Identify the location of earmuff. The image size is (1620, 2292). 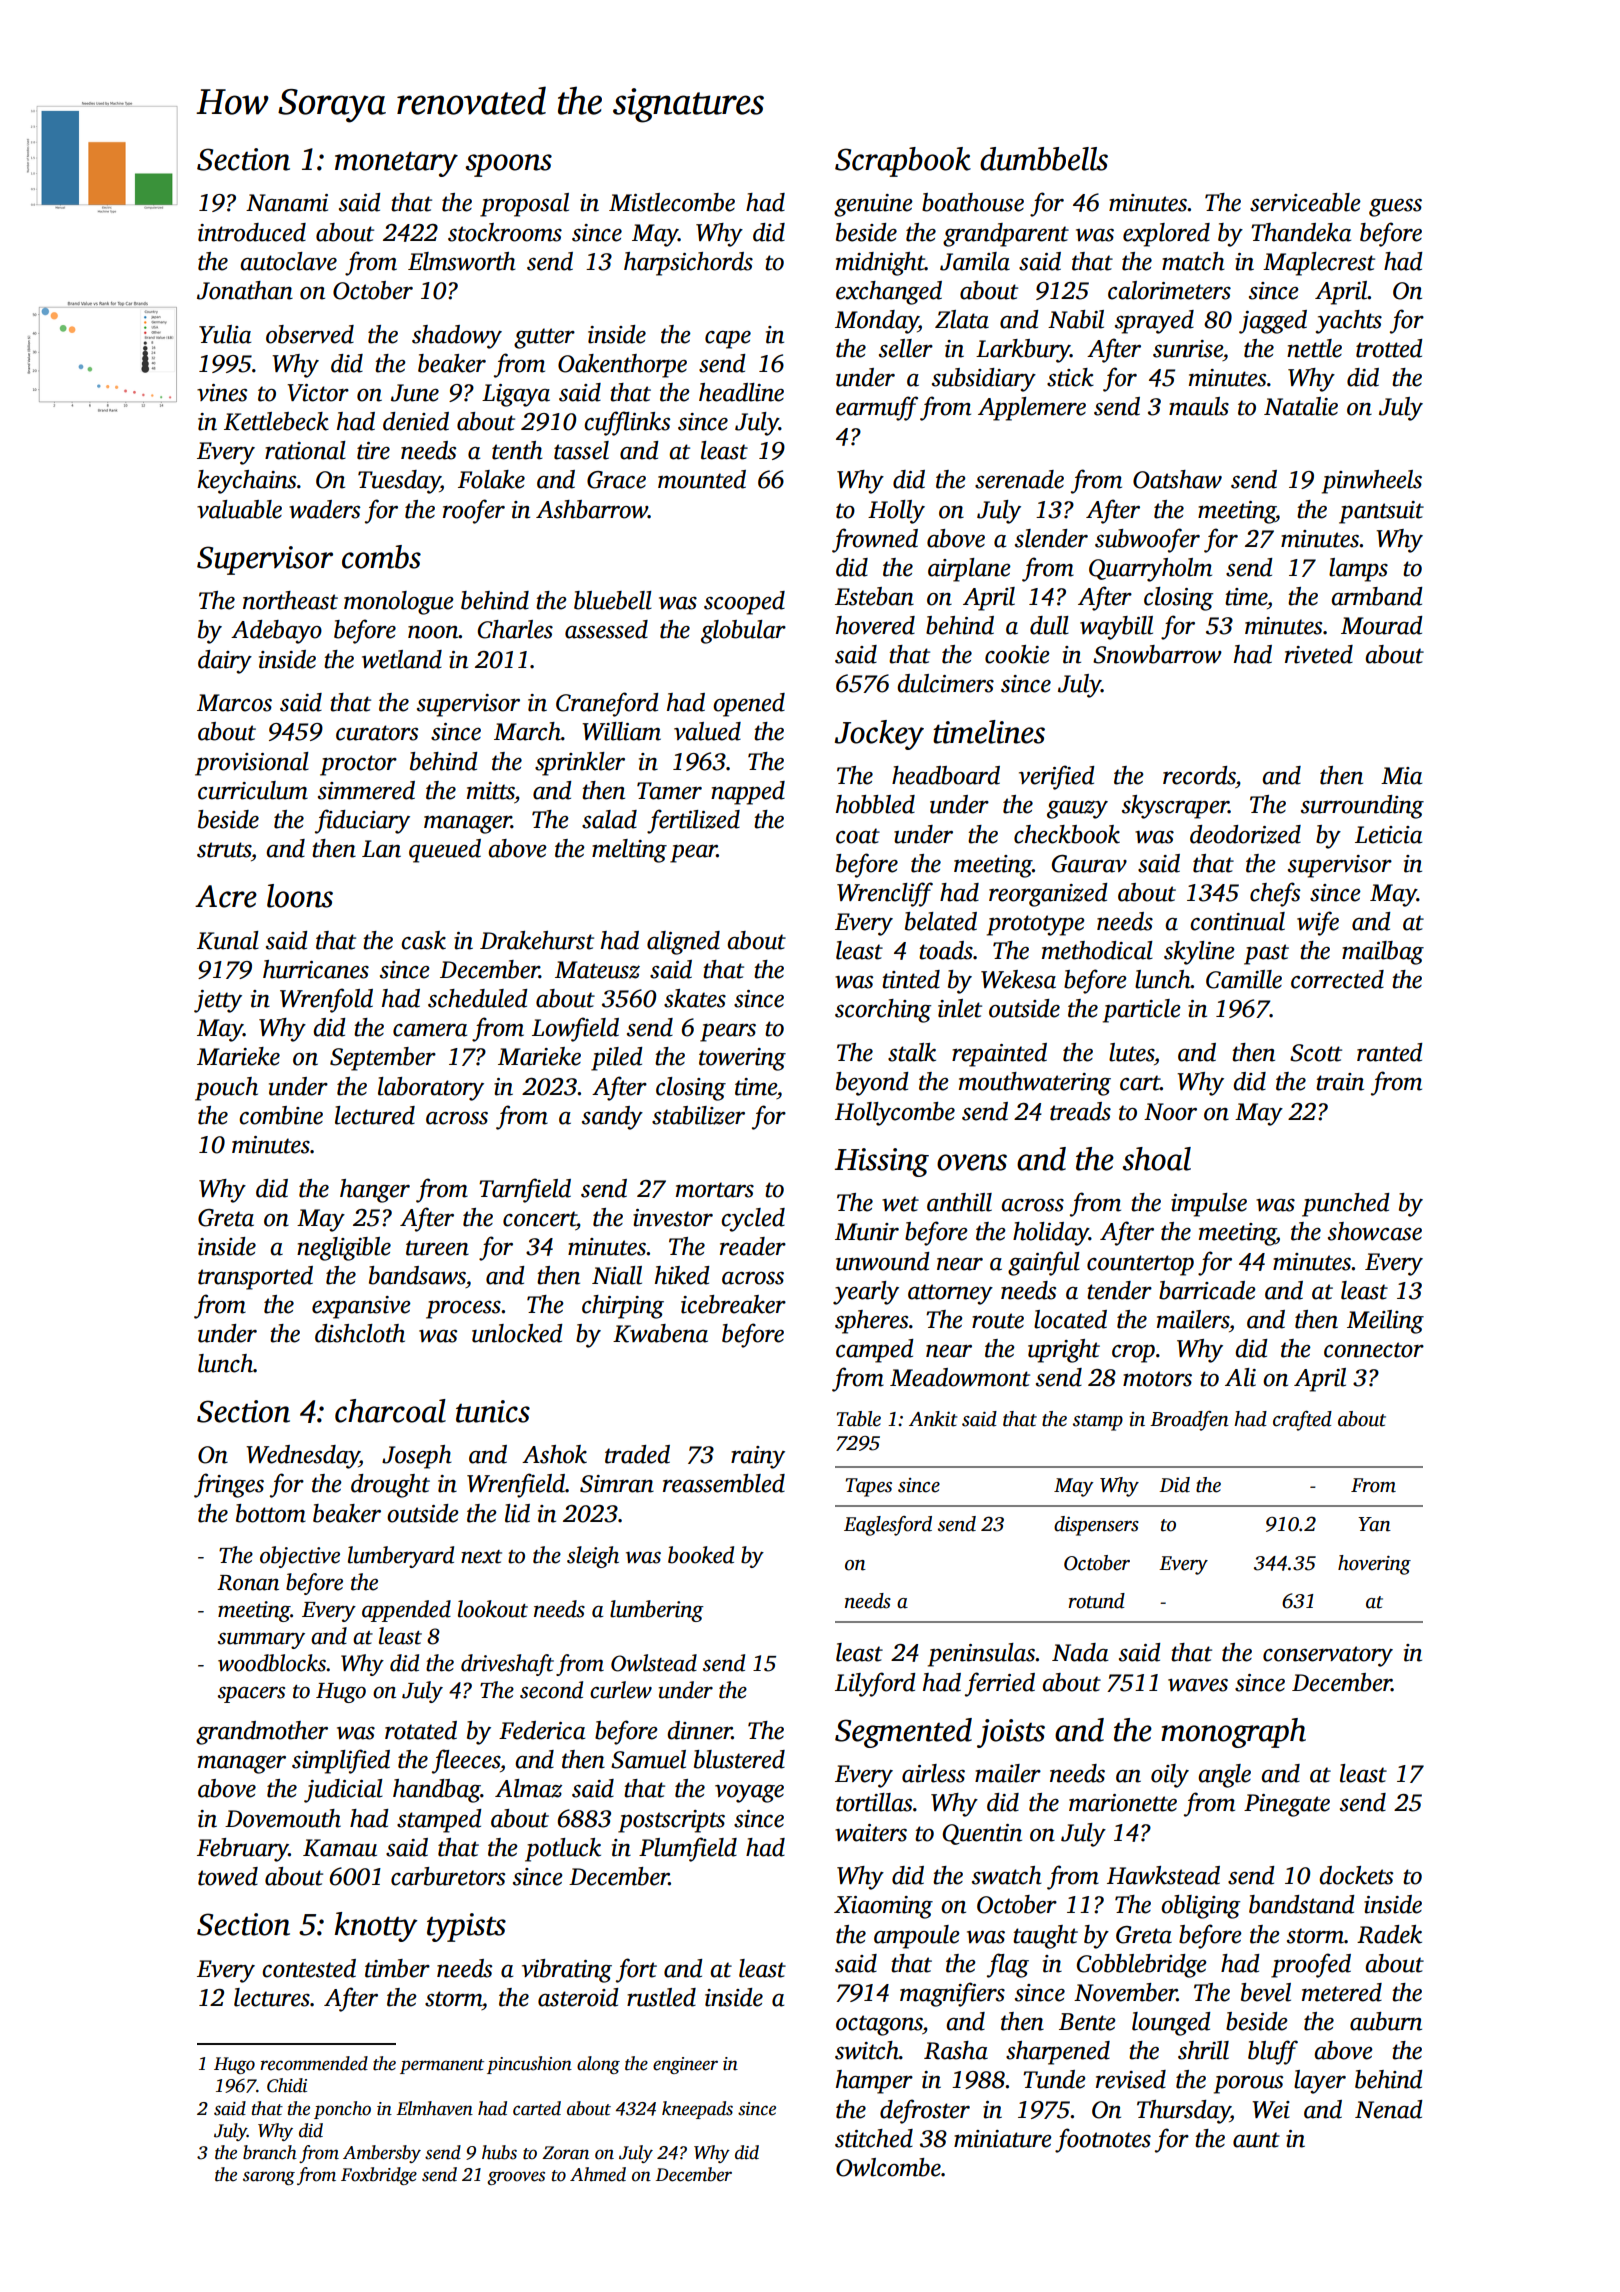
(877, 408).
